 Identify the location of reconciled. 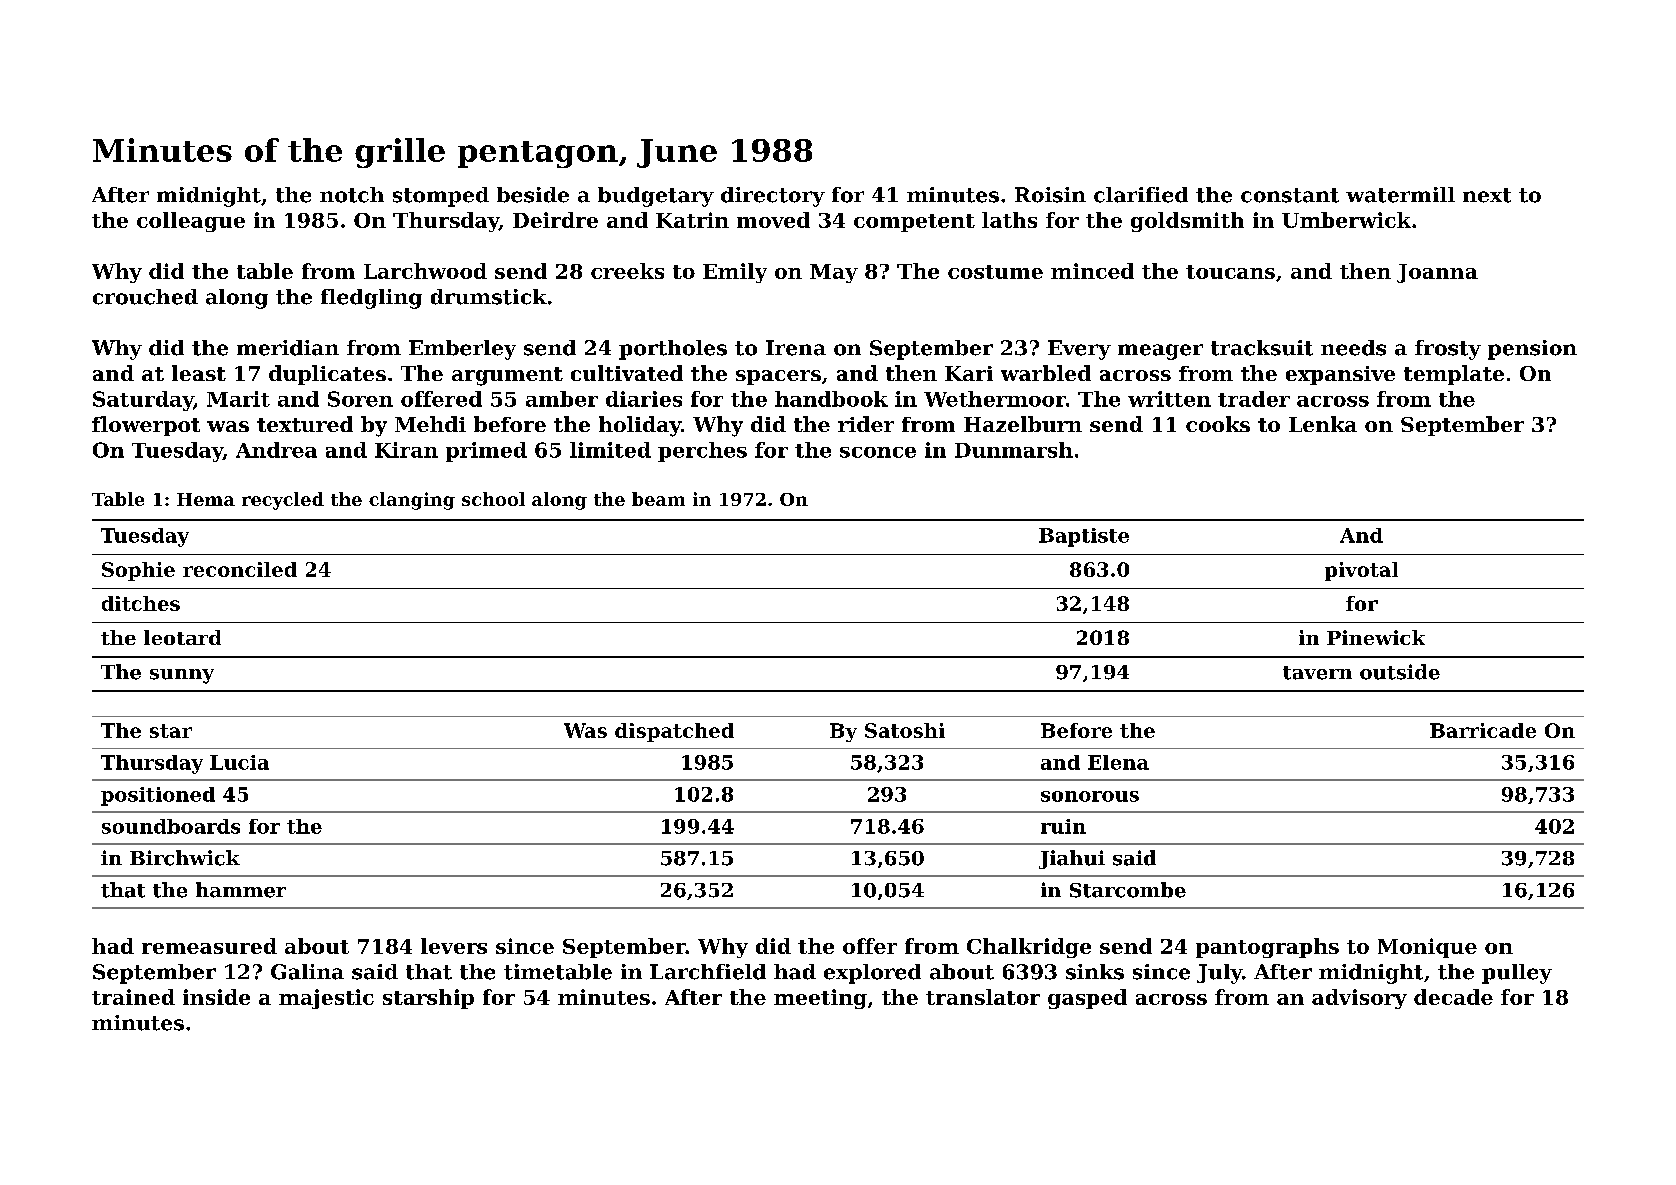
(240, 569).
